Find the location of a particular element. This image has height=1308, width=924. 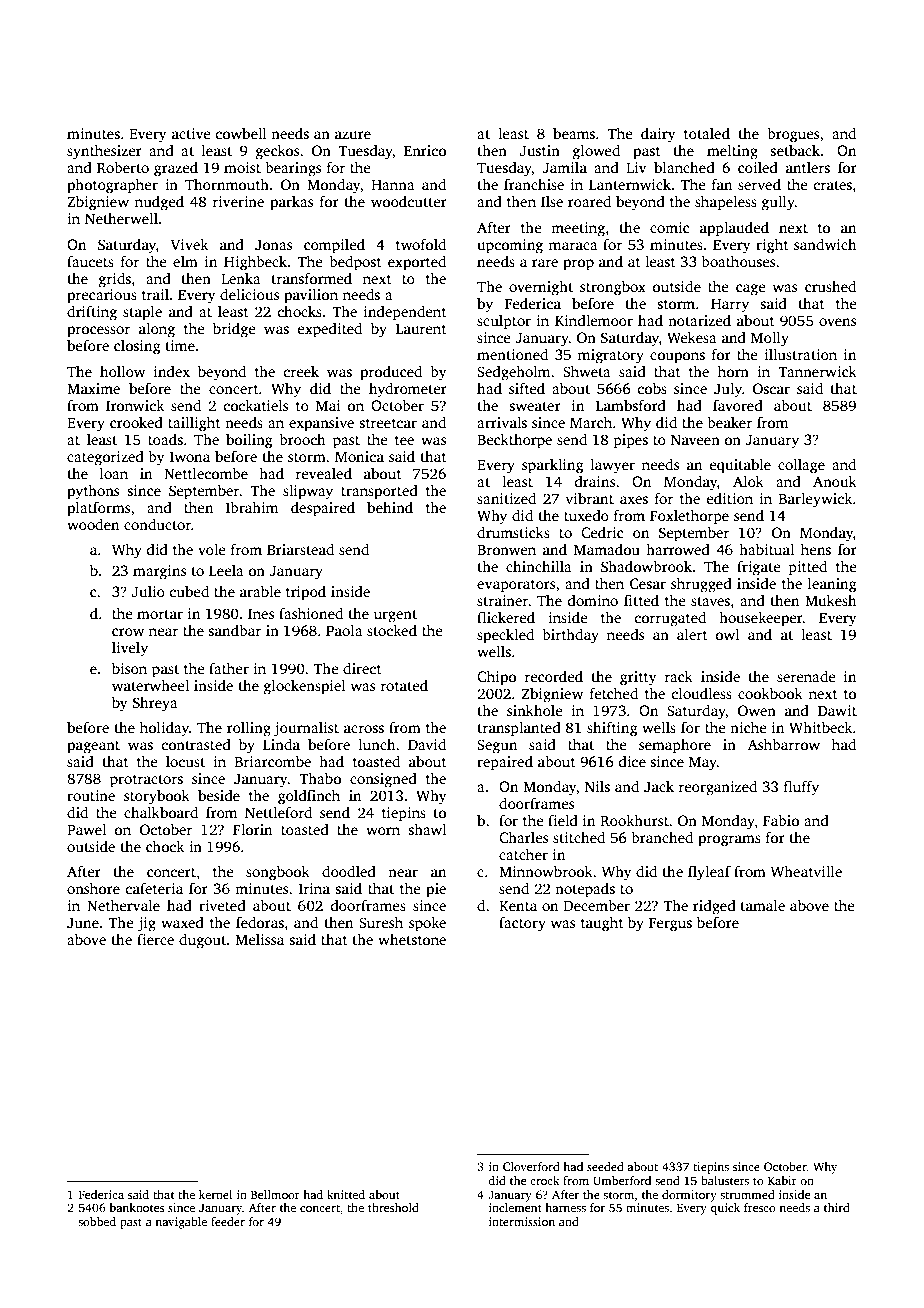

brogues is located at coordinates (793, 135).
